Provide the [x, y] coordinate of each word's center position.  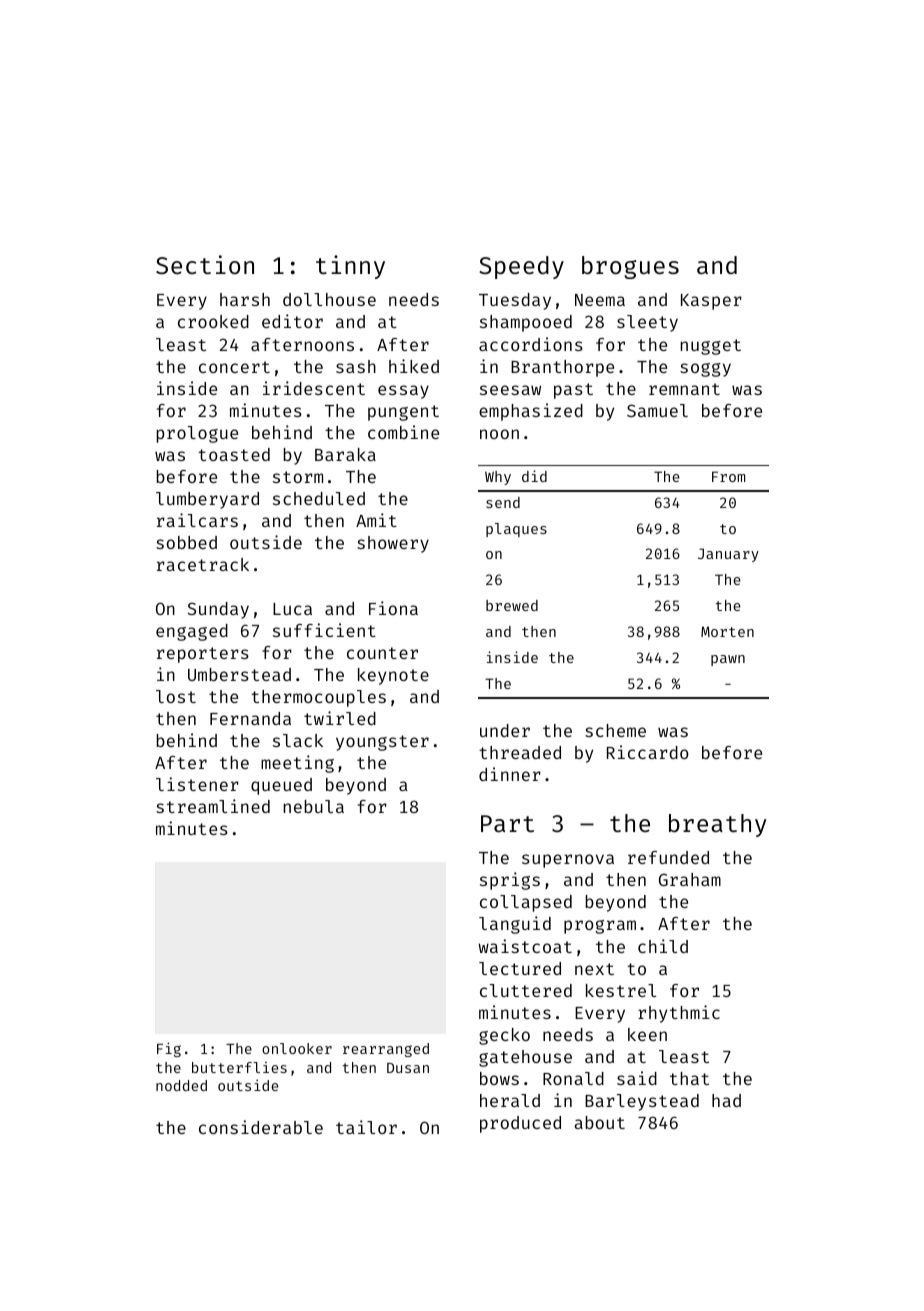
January [728, 555]
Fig [169, 1049]
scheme [615, 730]
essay [403, 392]
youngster [382, 743]
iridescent [314, 388]
